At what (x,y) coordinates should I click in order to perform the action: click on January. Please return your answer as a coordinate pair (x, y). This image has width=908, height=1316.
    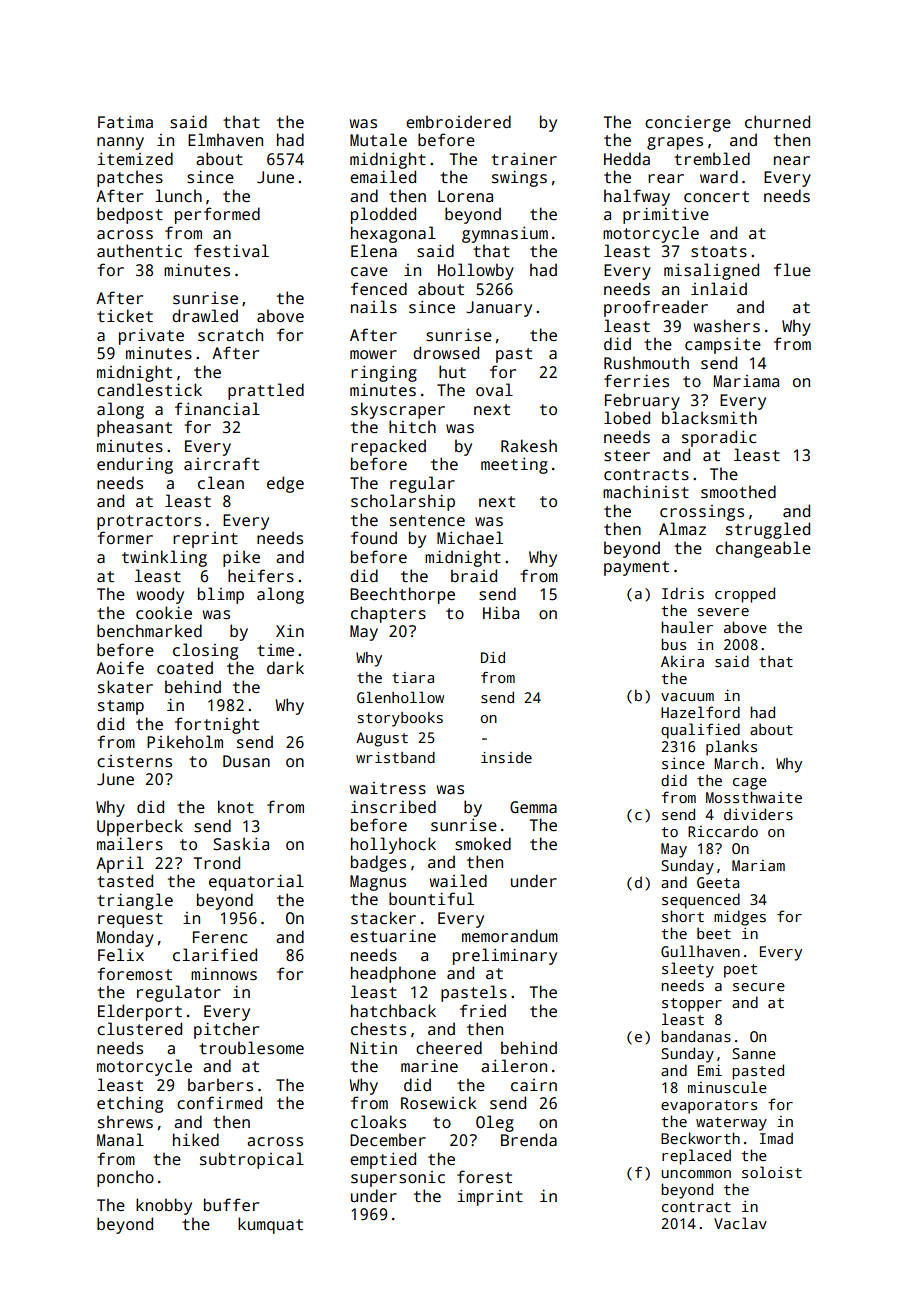
    Looking at the image, I should click on (499, 309).
